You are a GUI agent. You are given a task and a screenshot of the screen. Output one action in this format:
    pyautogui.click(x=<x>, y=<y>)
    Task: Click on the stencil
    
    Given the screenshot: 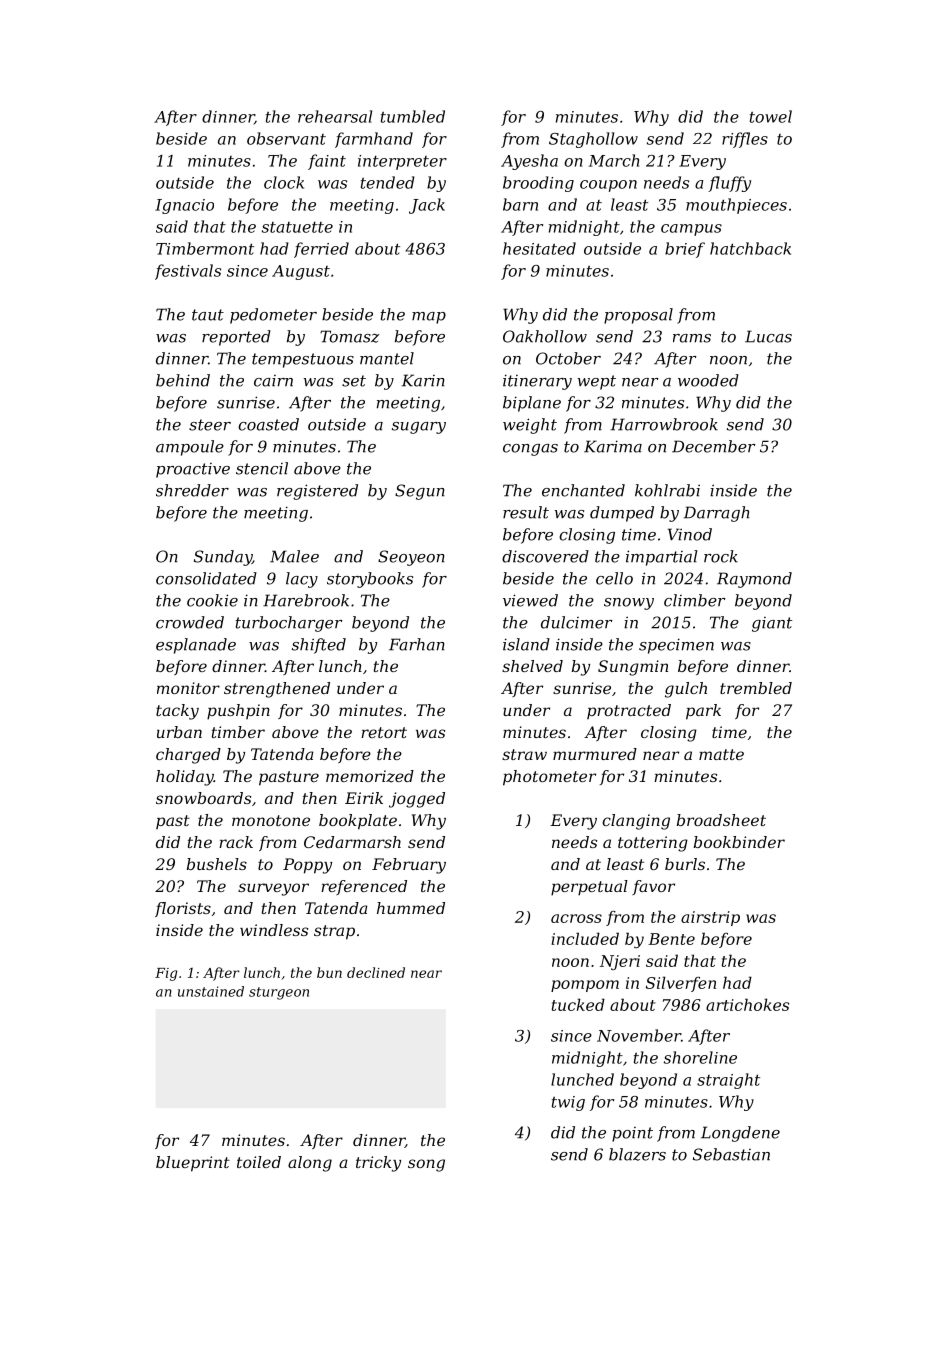 What is the action you would take?
    pyautogui.click(x=262, y=468)
